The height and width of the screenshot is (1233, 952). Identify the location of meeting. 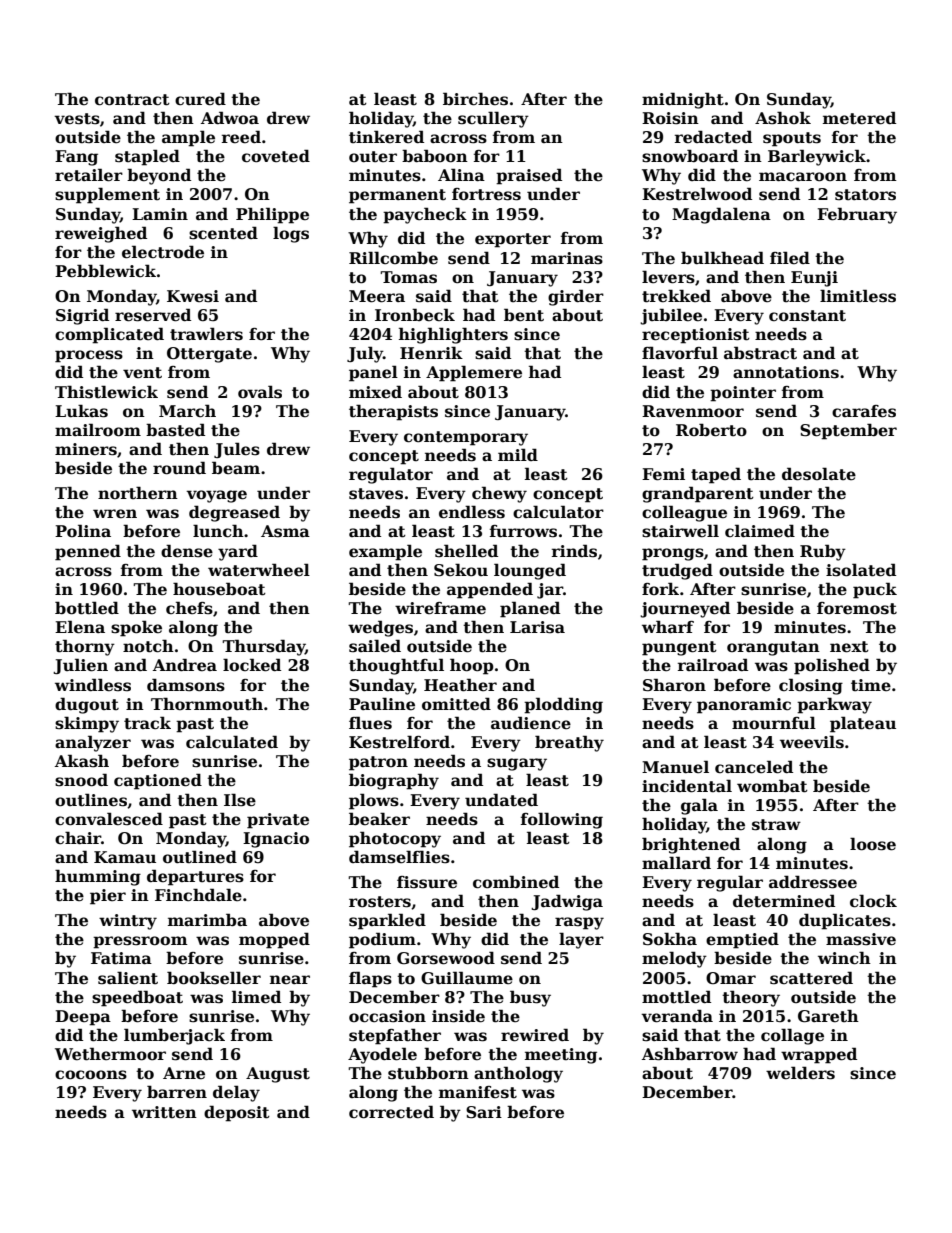
(561, 1056).
